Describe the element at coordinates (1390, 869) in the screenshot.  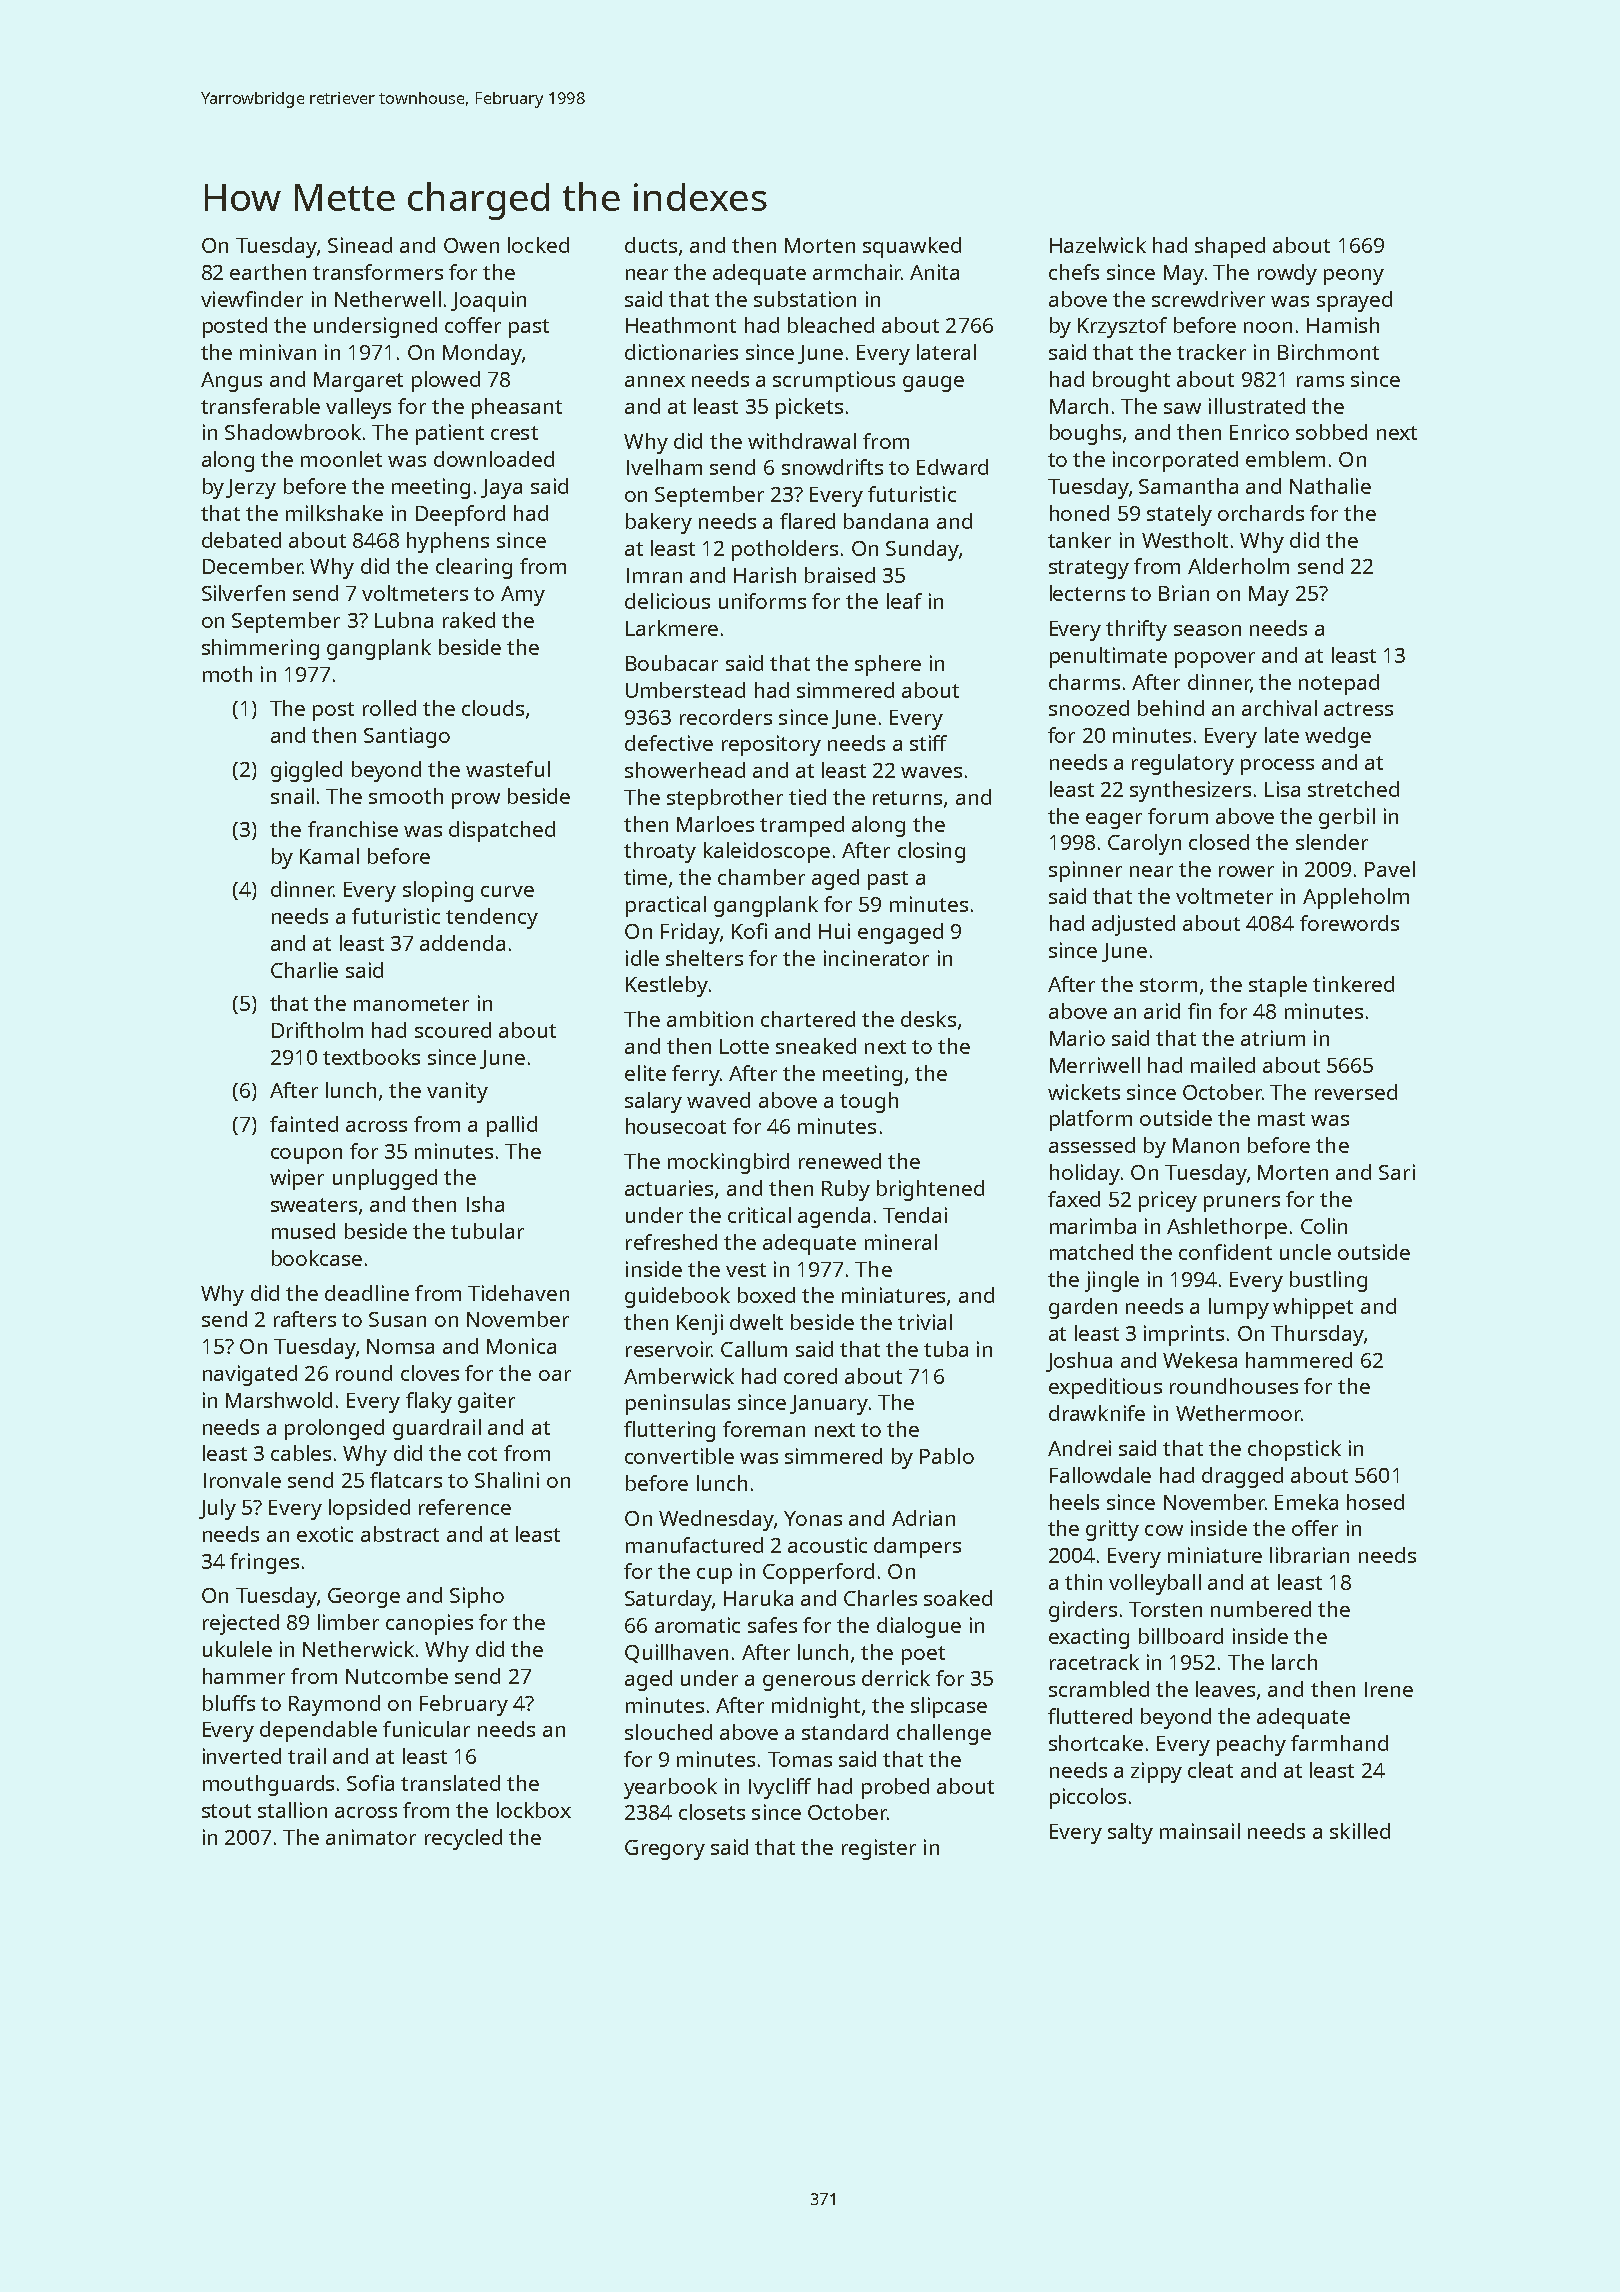
I see `Pavel` at that location.
